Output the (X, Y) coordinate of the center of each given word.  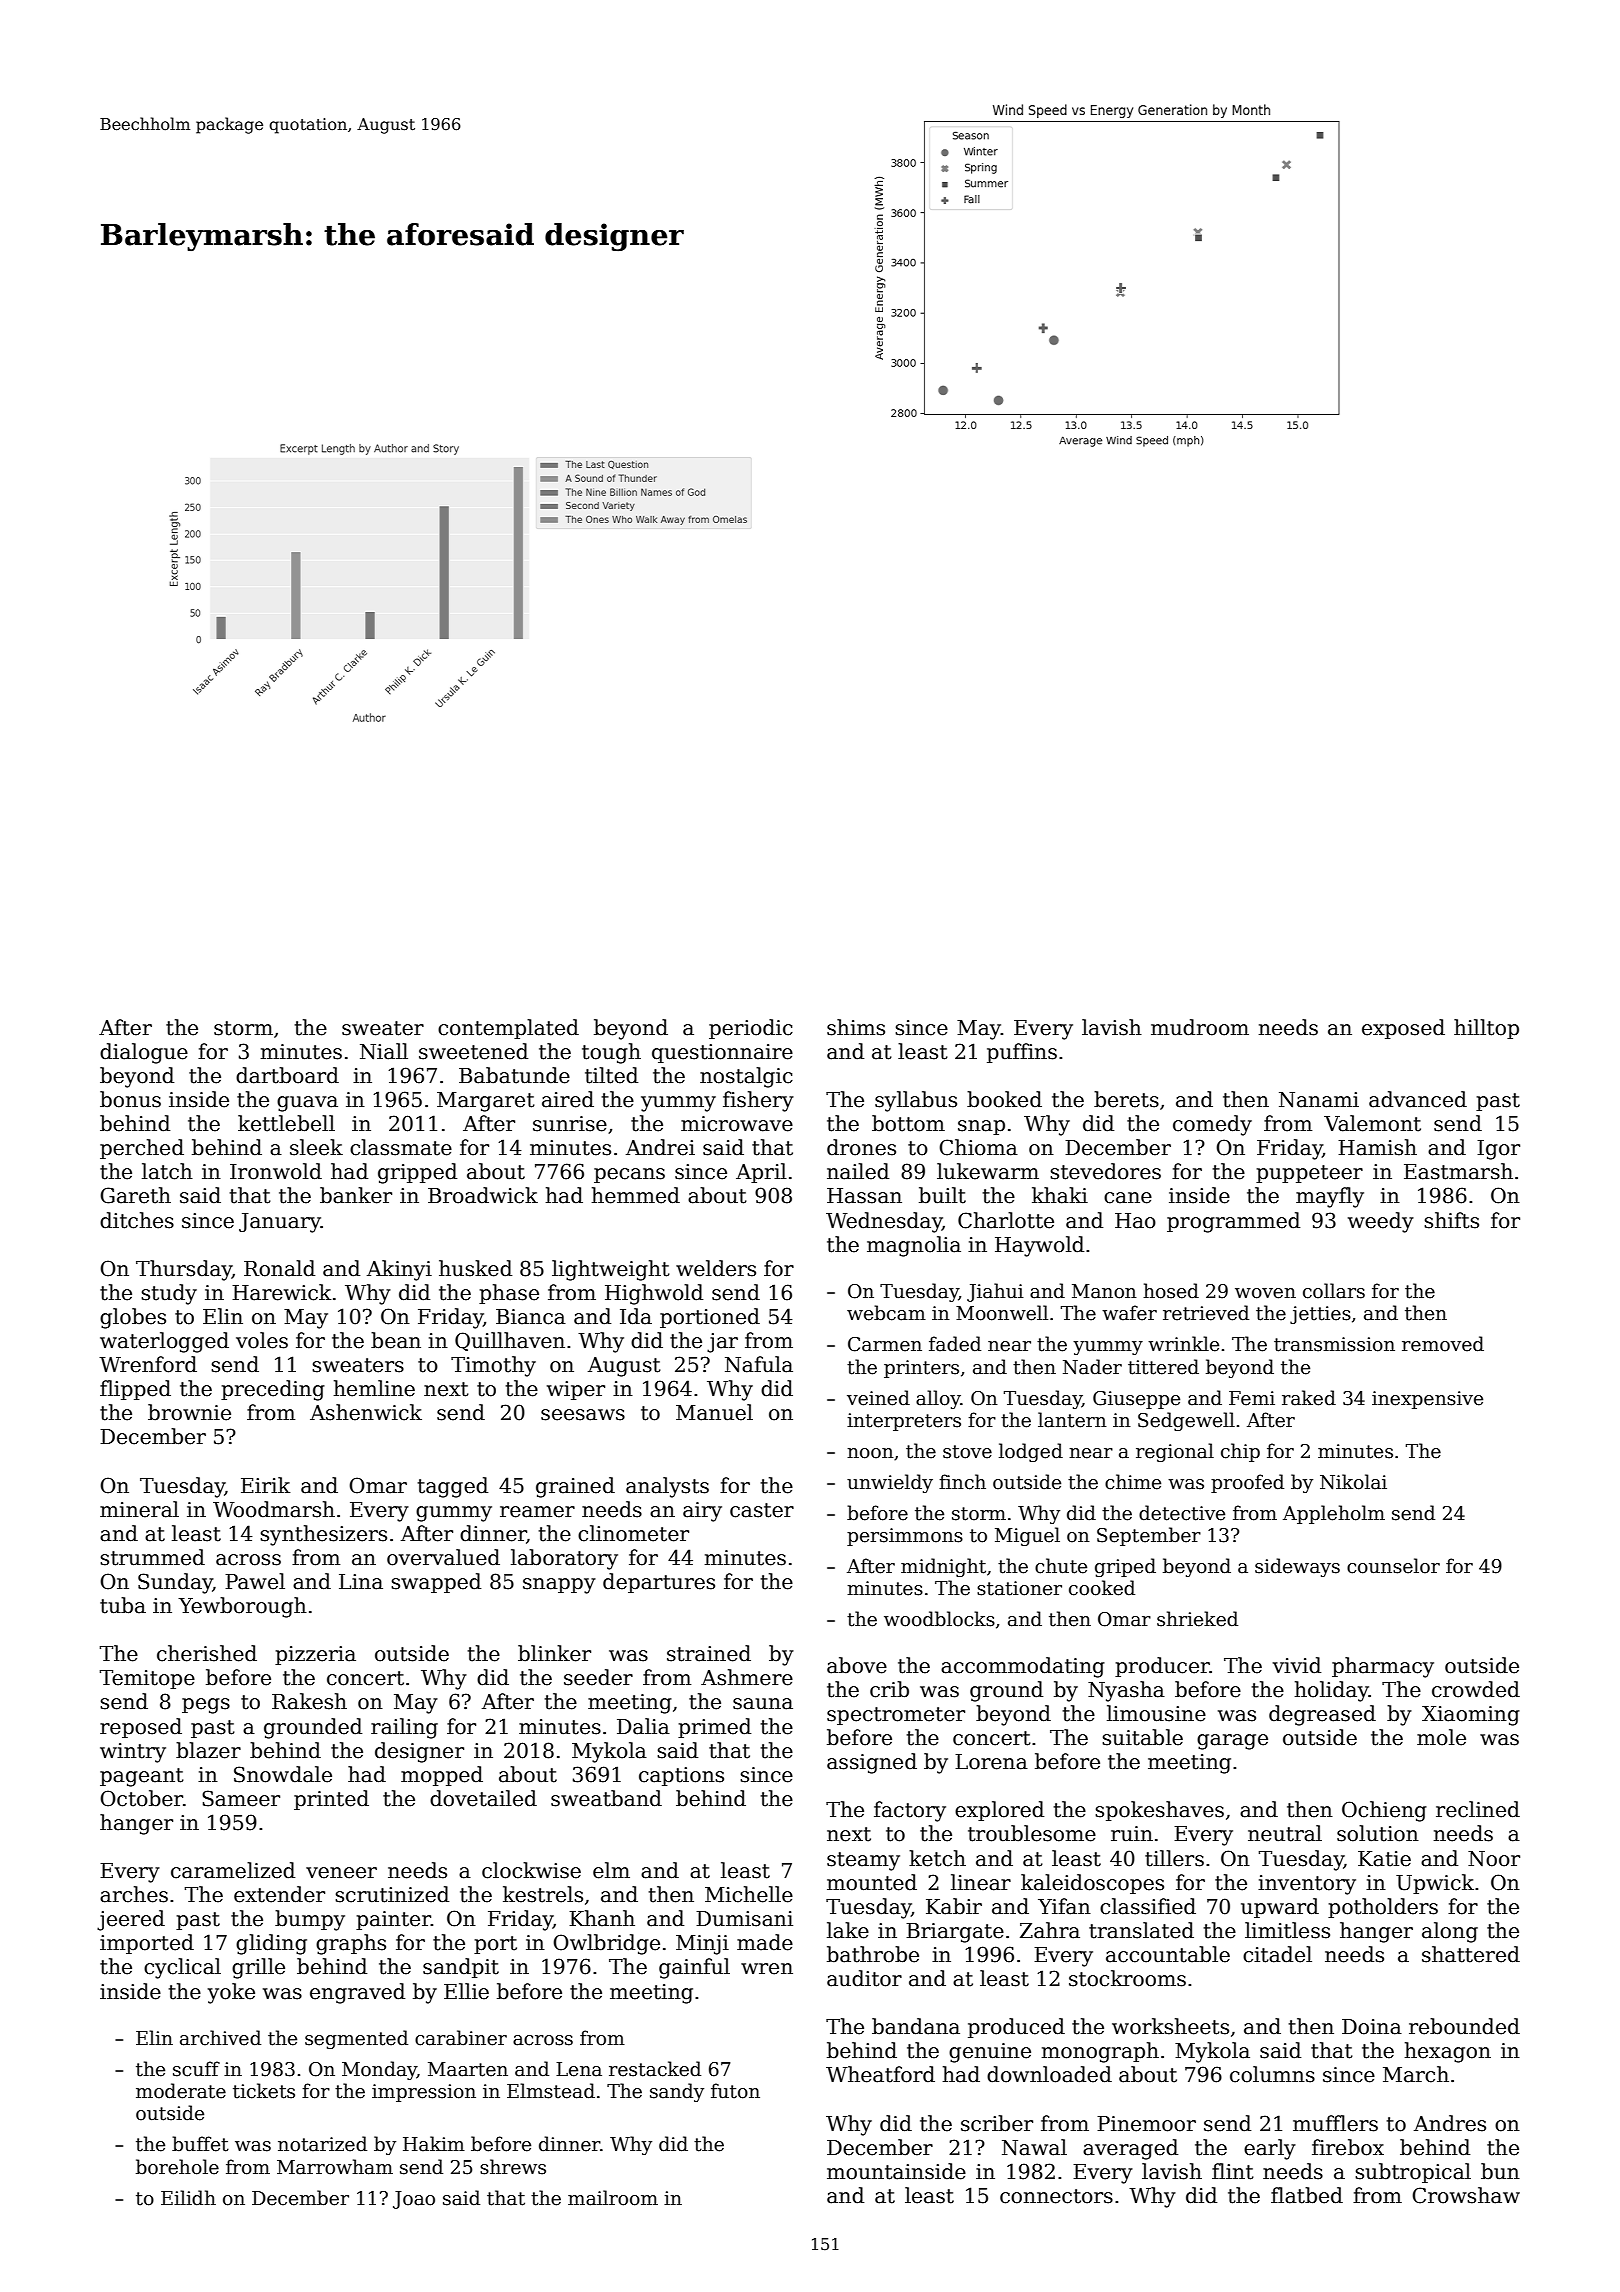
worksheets (1170, 2026)
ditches (137, 1220)
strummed (152, 1557)
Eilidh (188, 2198)
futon (735, 2091)
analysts (667, 1487)
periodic (751, 1029)
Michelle (749, 1894)
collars (1334, 1291)
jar (722, 1343)
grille (258, 1968)
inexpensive (1427, 1400)
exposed (1403, 1029)
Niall (384, 1051)
